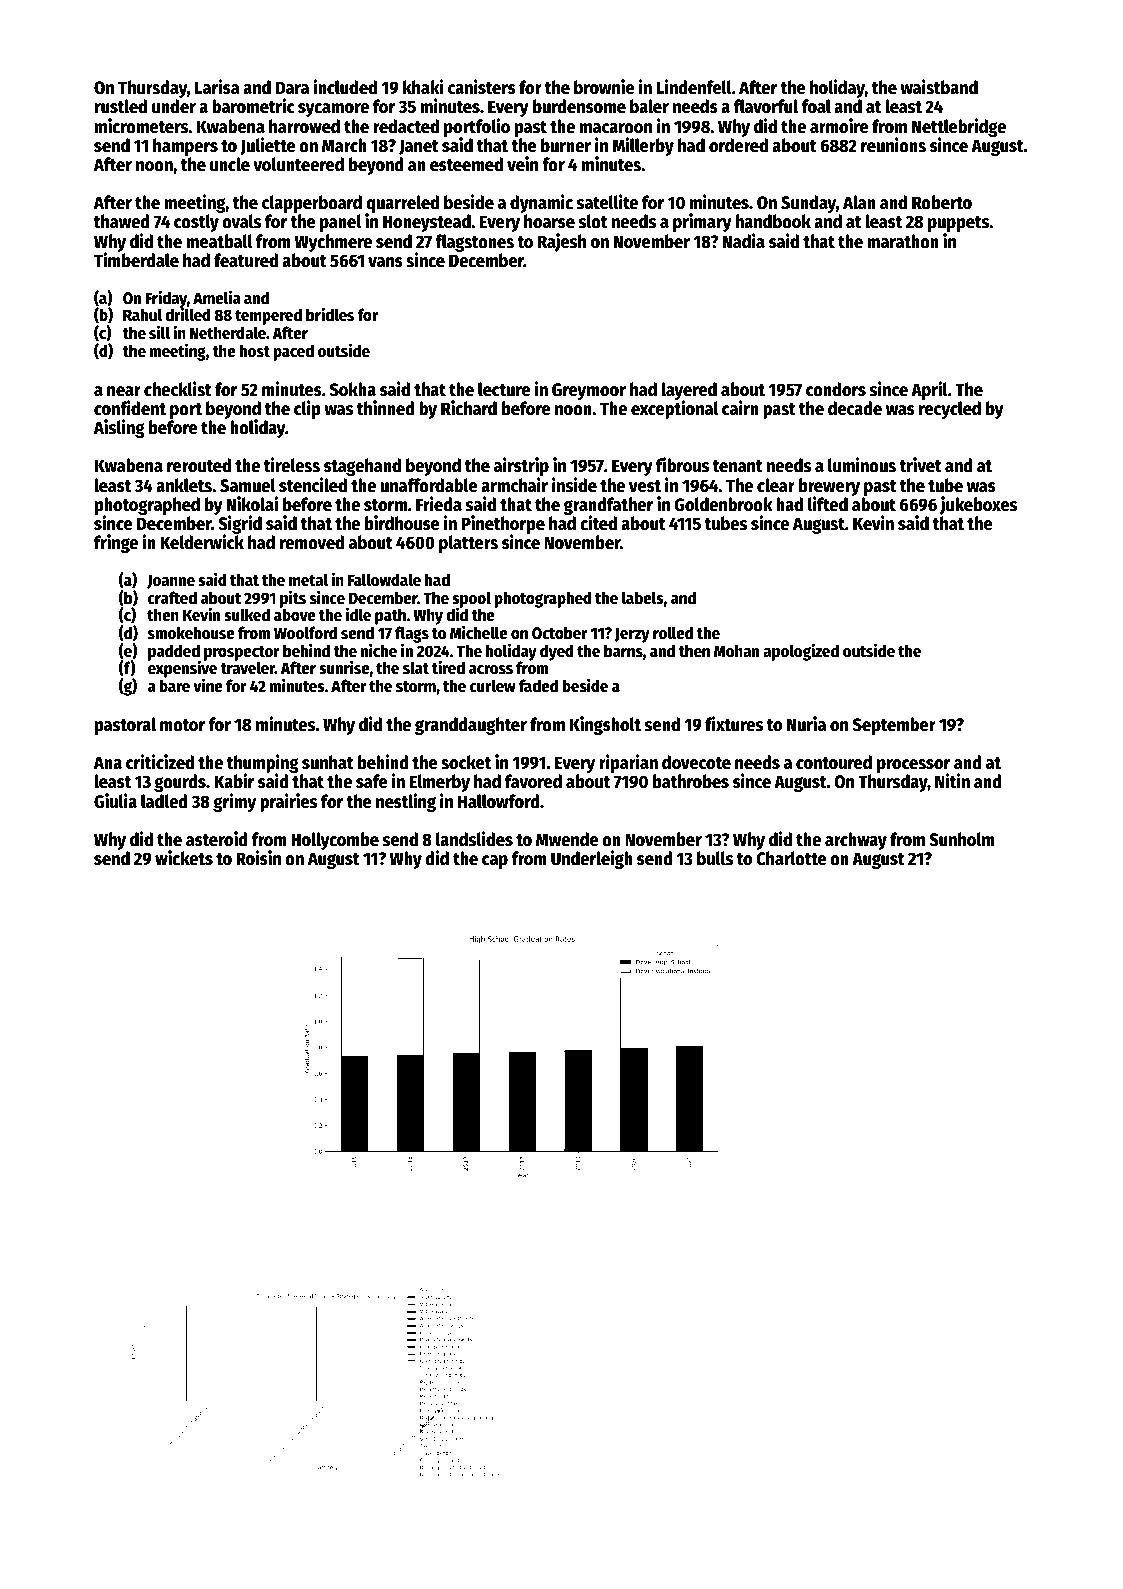 Image resolution: width=1123 pixels, height=1589 pixels. Describe the element at coordinates (959, 224) in the screenshot. I see `puppets` at that location.
